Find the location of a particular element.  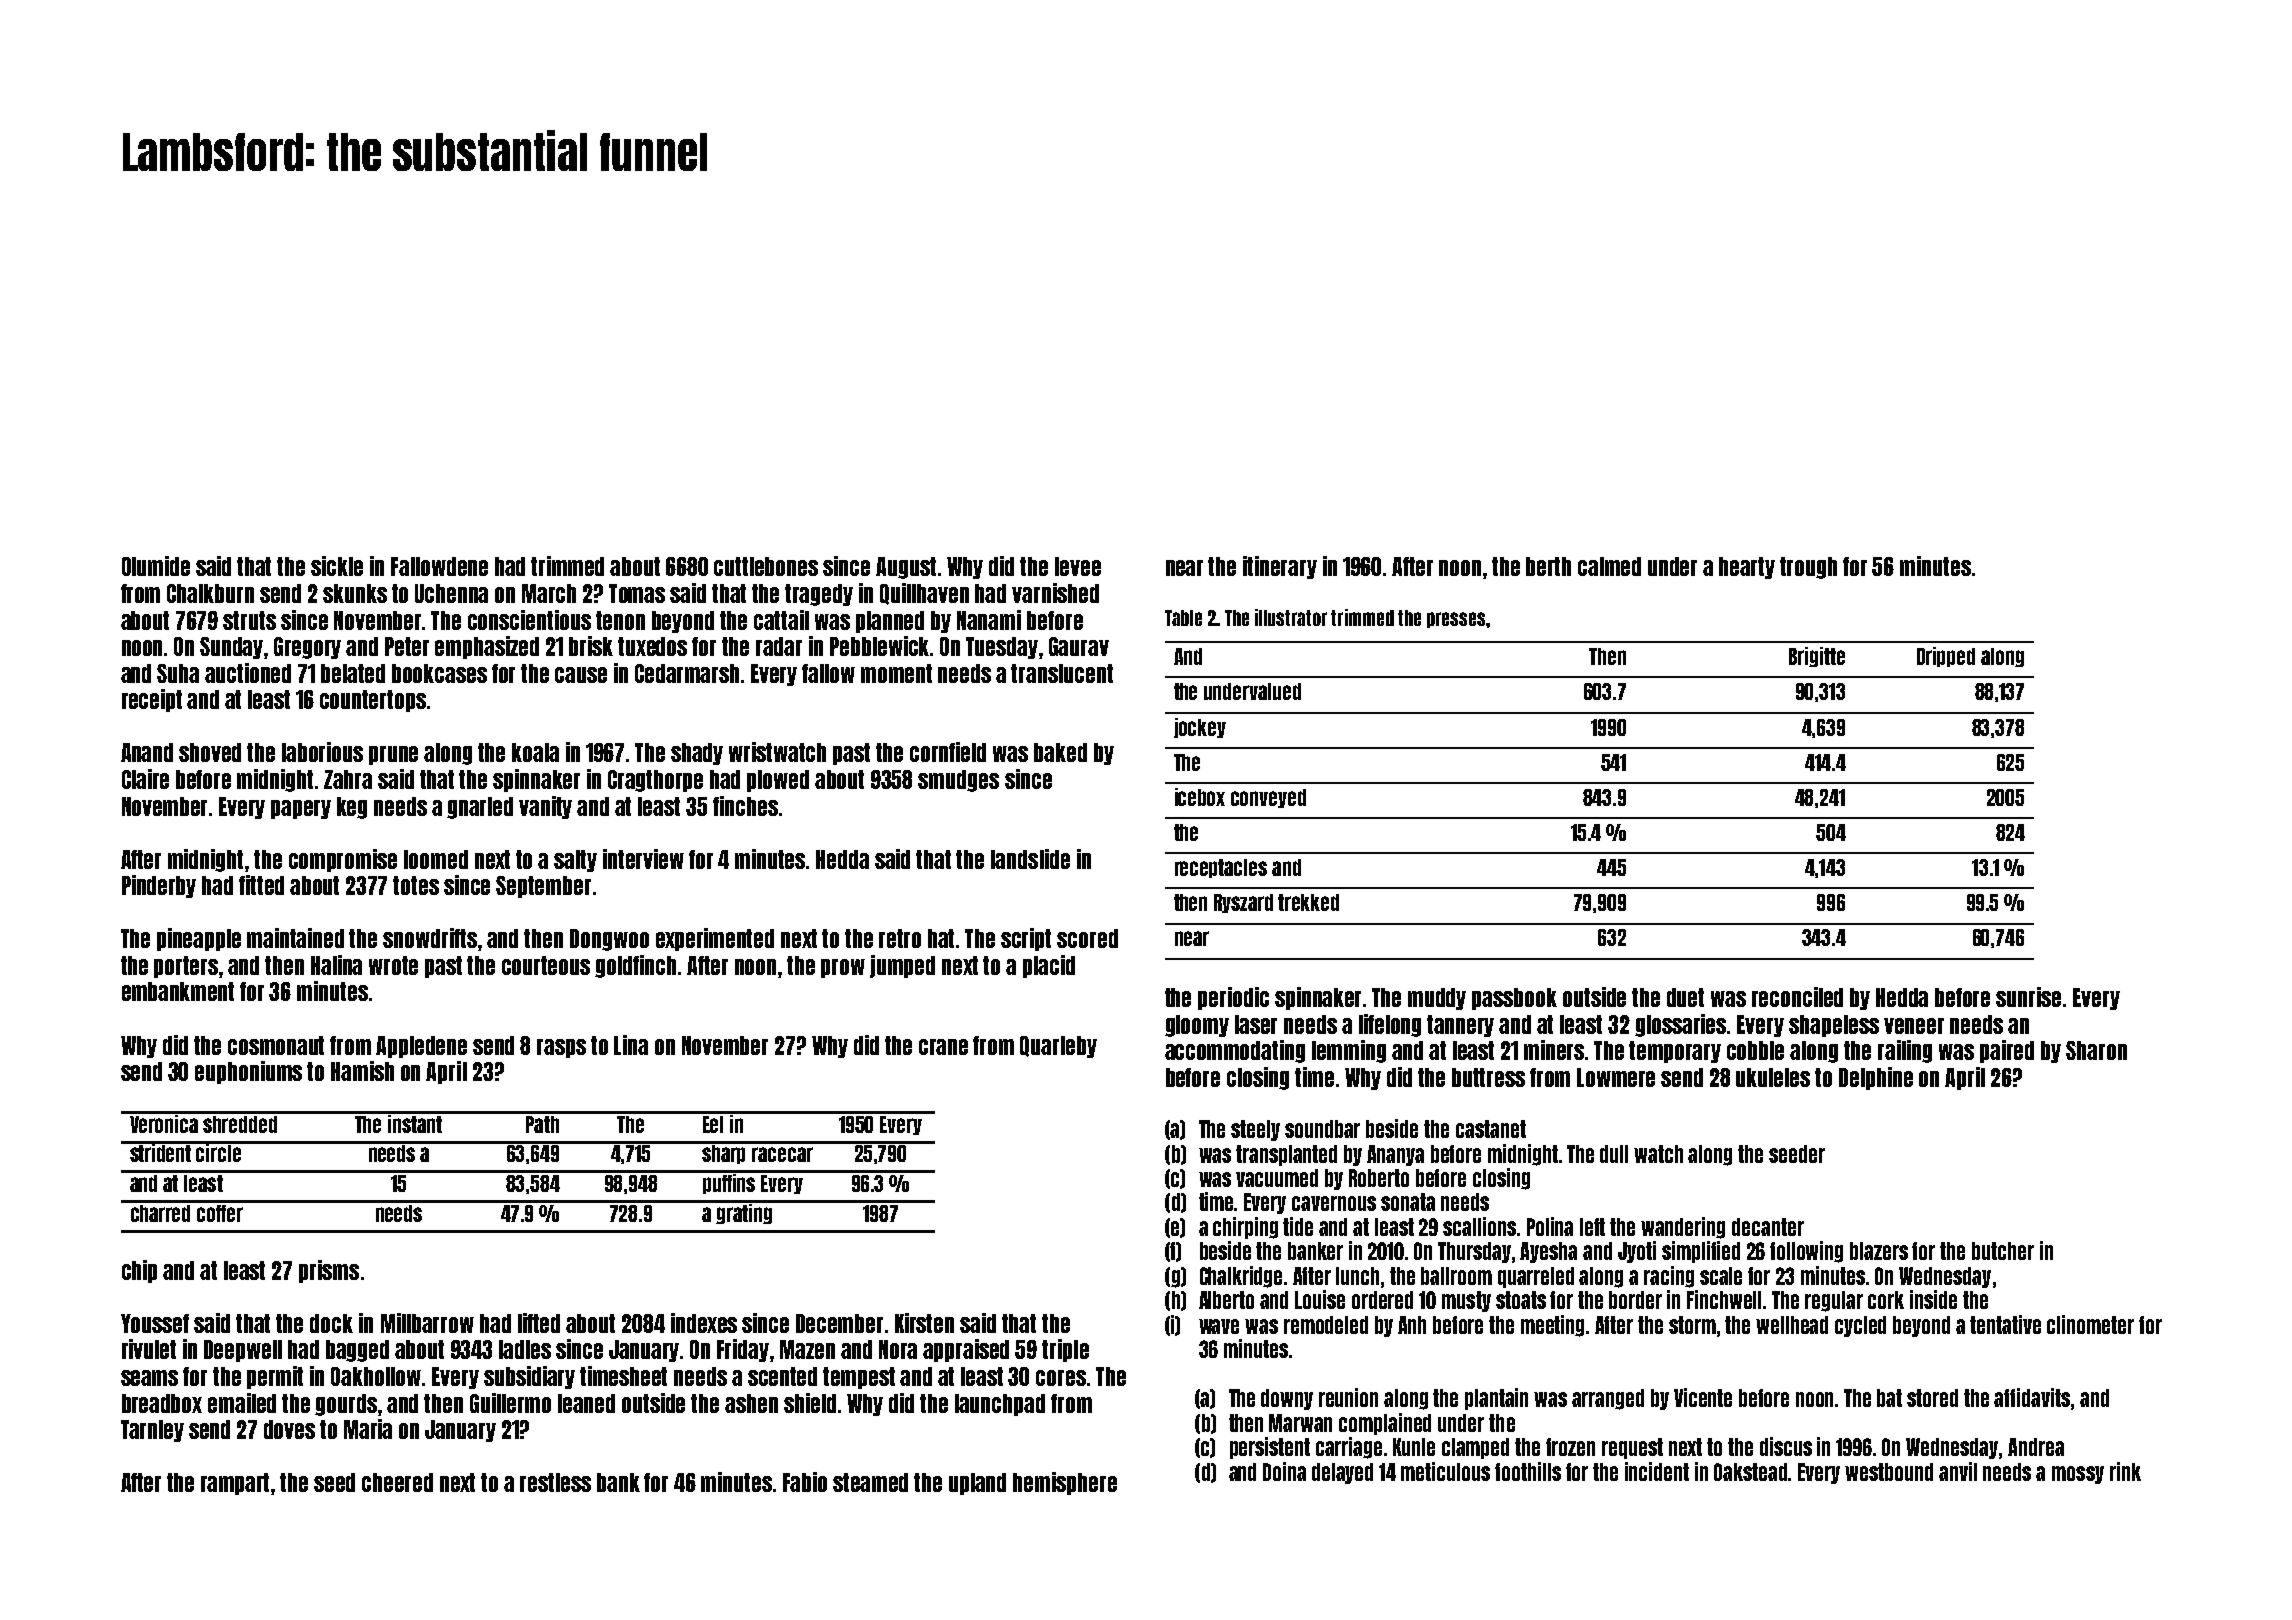

Tomas is located at coordinates (637, 593).
